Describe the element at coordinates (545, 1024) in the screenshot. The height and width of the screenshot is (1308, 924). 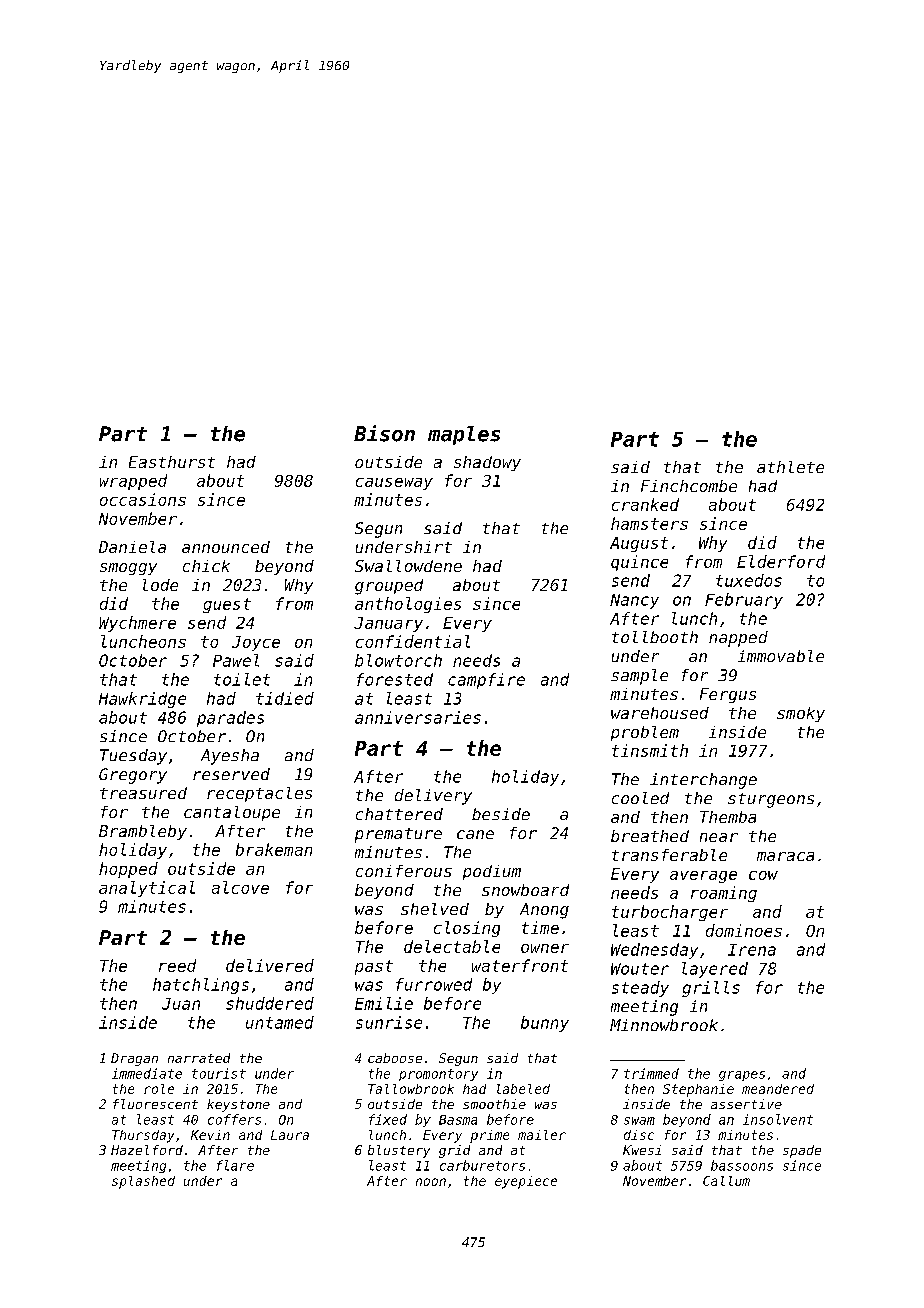
I see `bunny` at that location.
